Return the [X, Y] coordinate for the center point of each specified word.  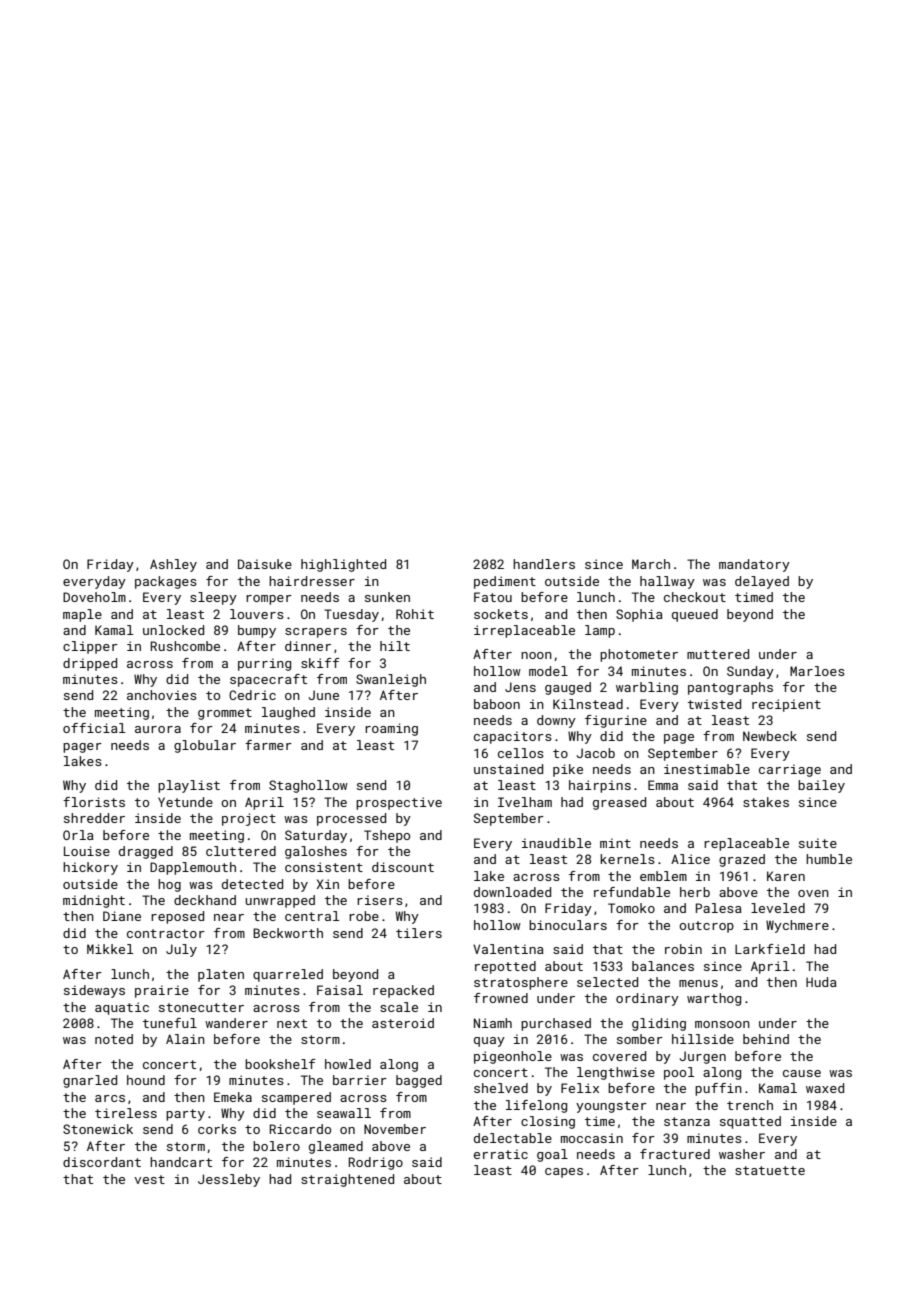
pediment [505, 582]
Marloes [817, 671]
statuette [770, 1170]
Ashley [173, 565]
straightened [347, 1180]
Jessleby [229, 1180]
